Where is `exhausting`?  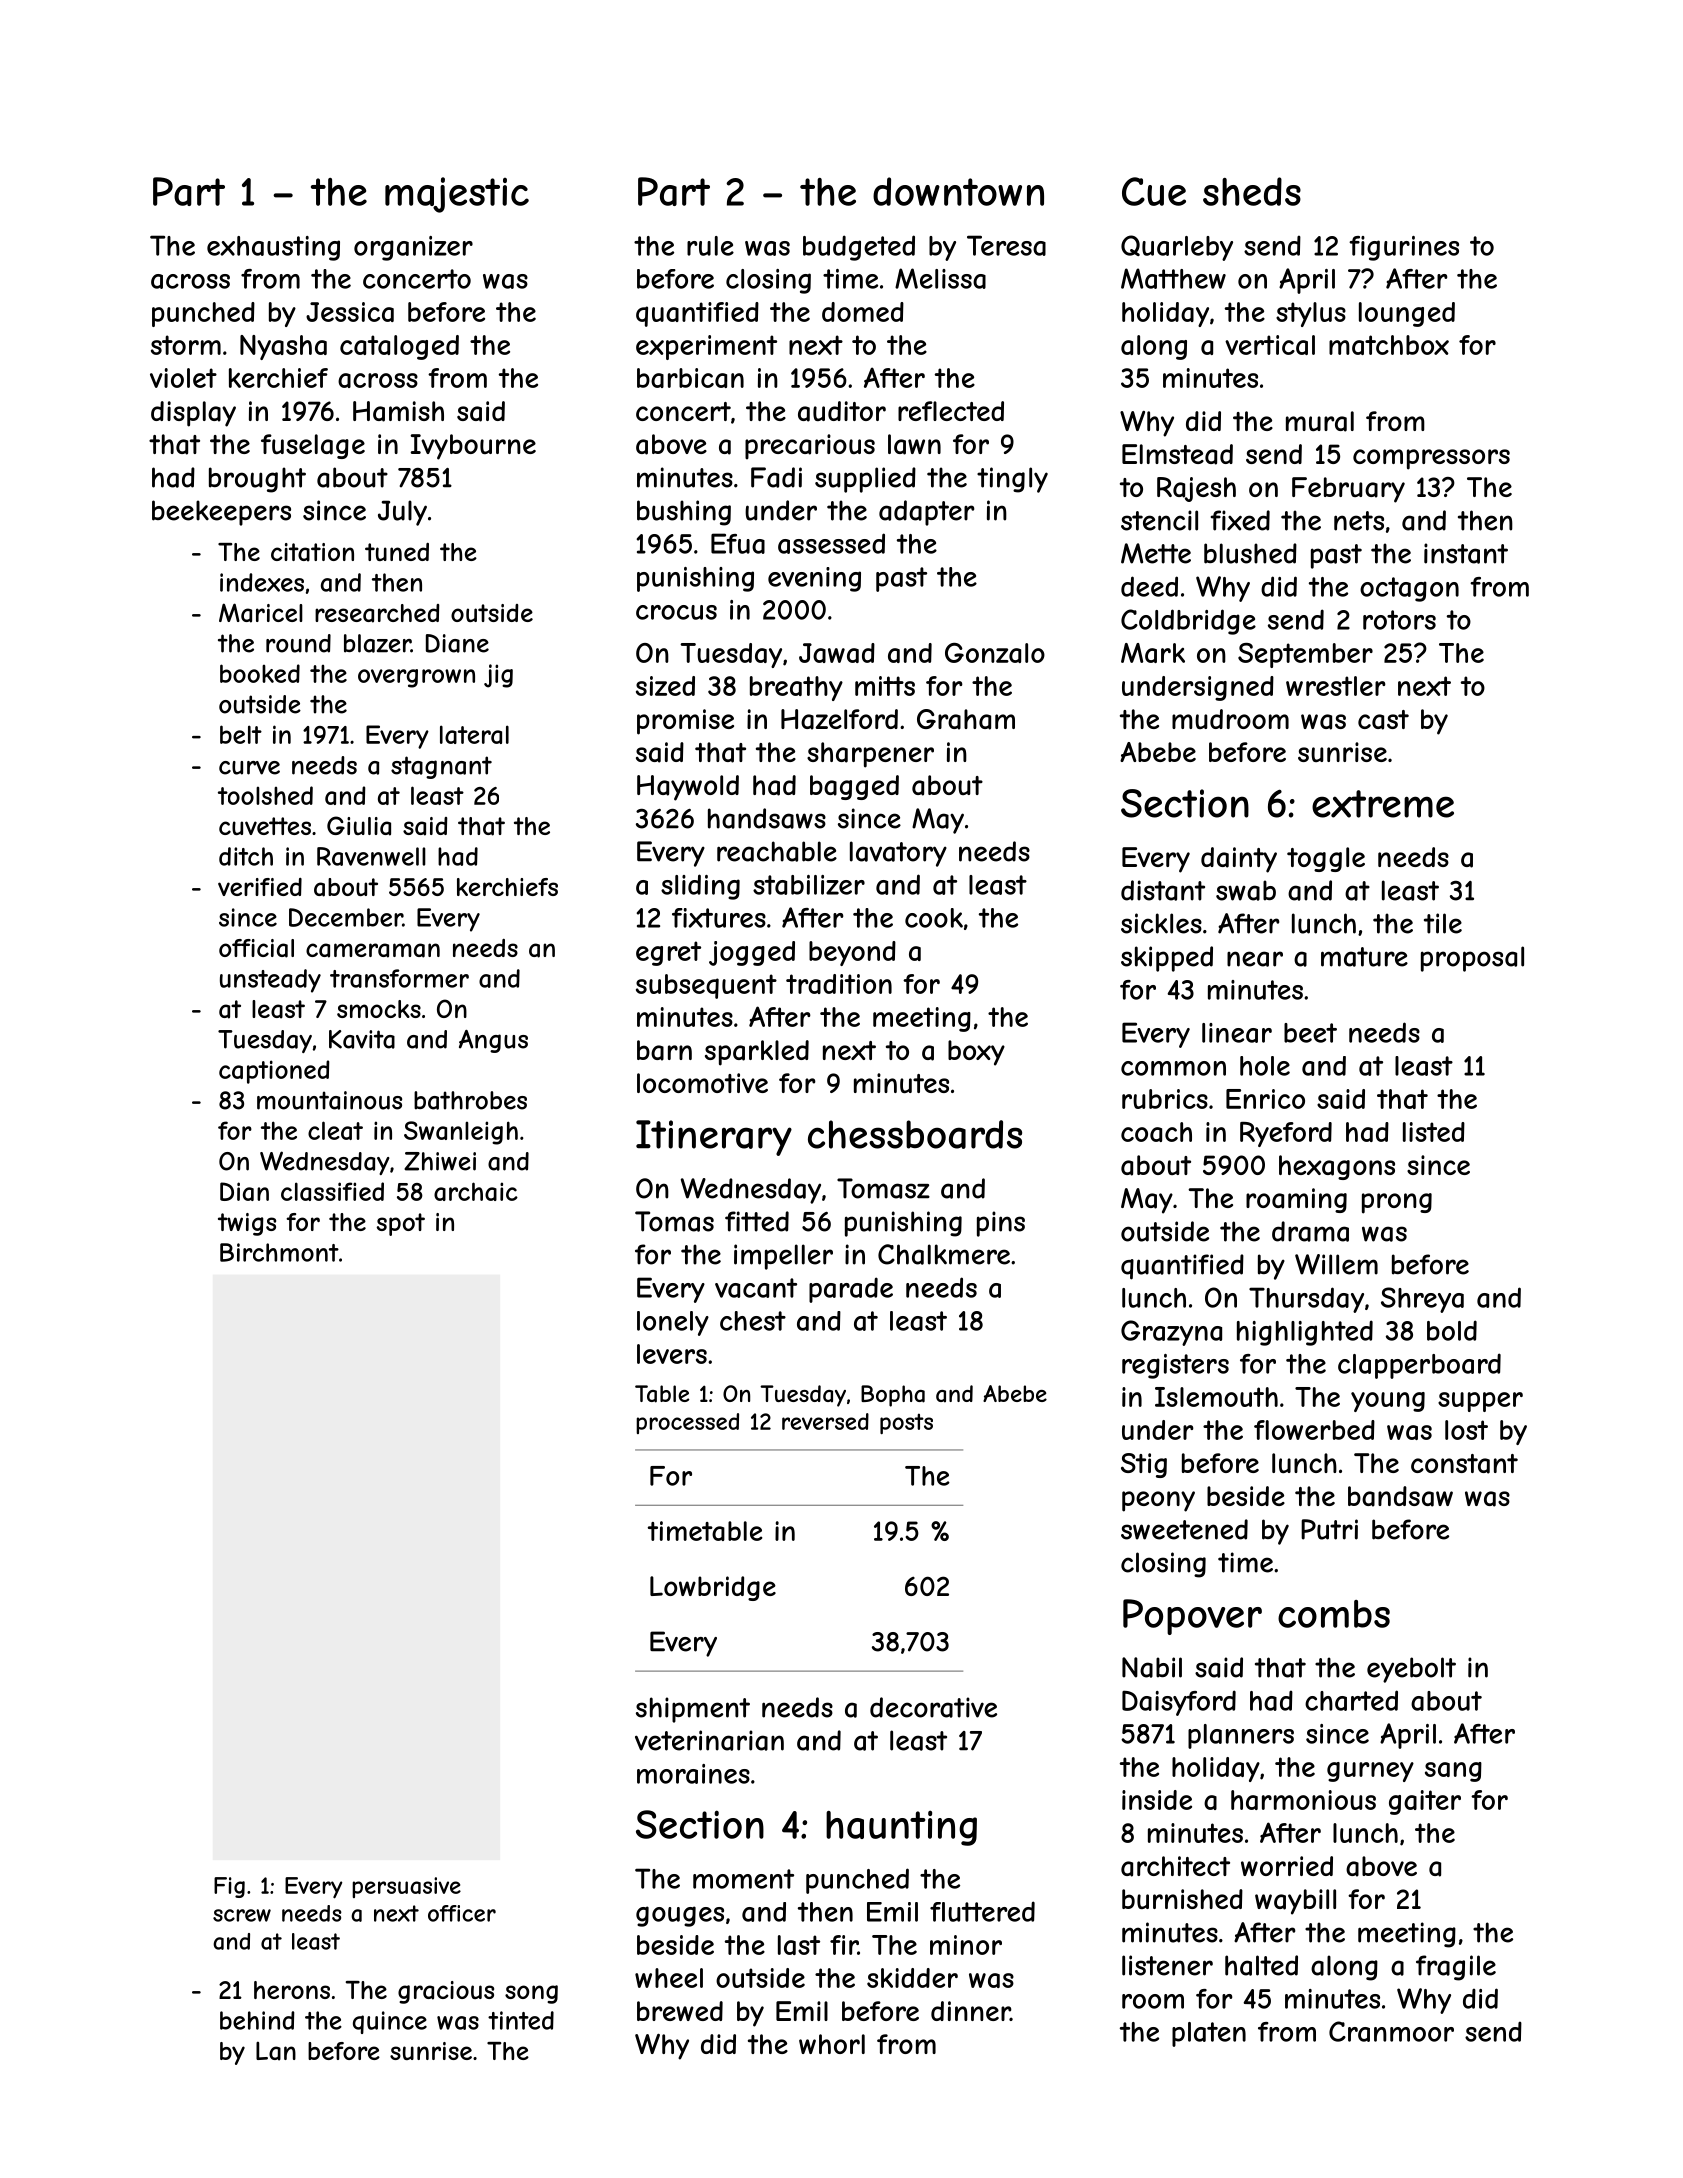 exhausting is located at coordinates (273, 248).
